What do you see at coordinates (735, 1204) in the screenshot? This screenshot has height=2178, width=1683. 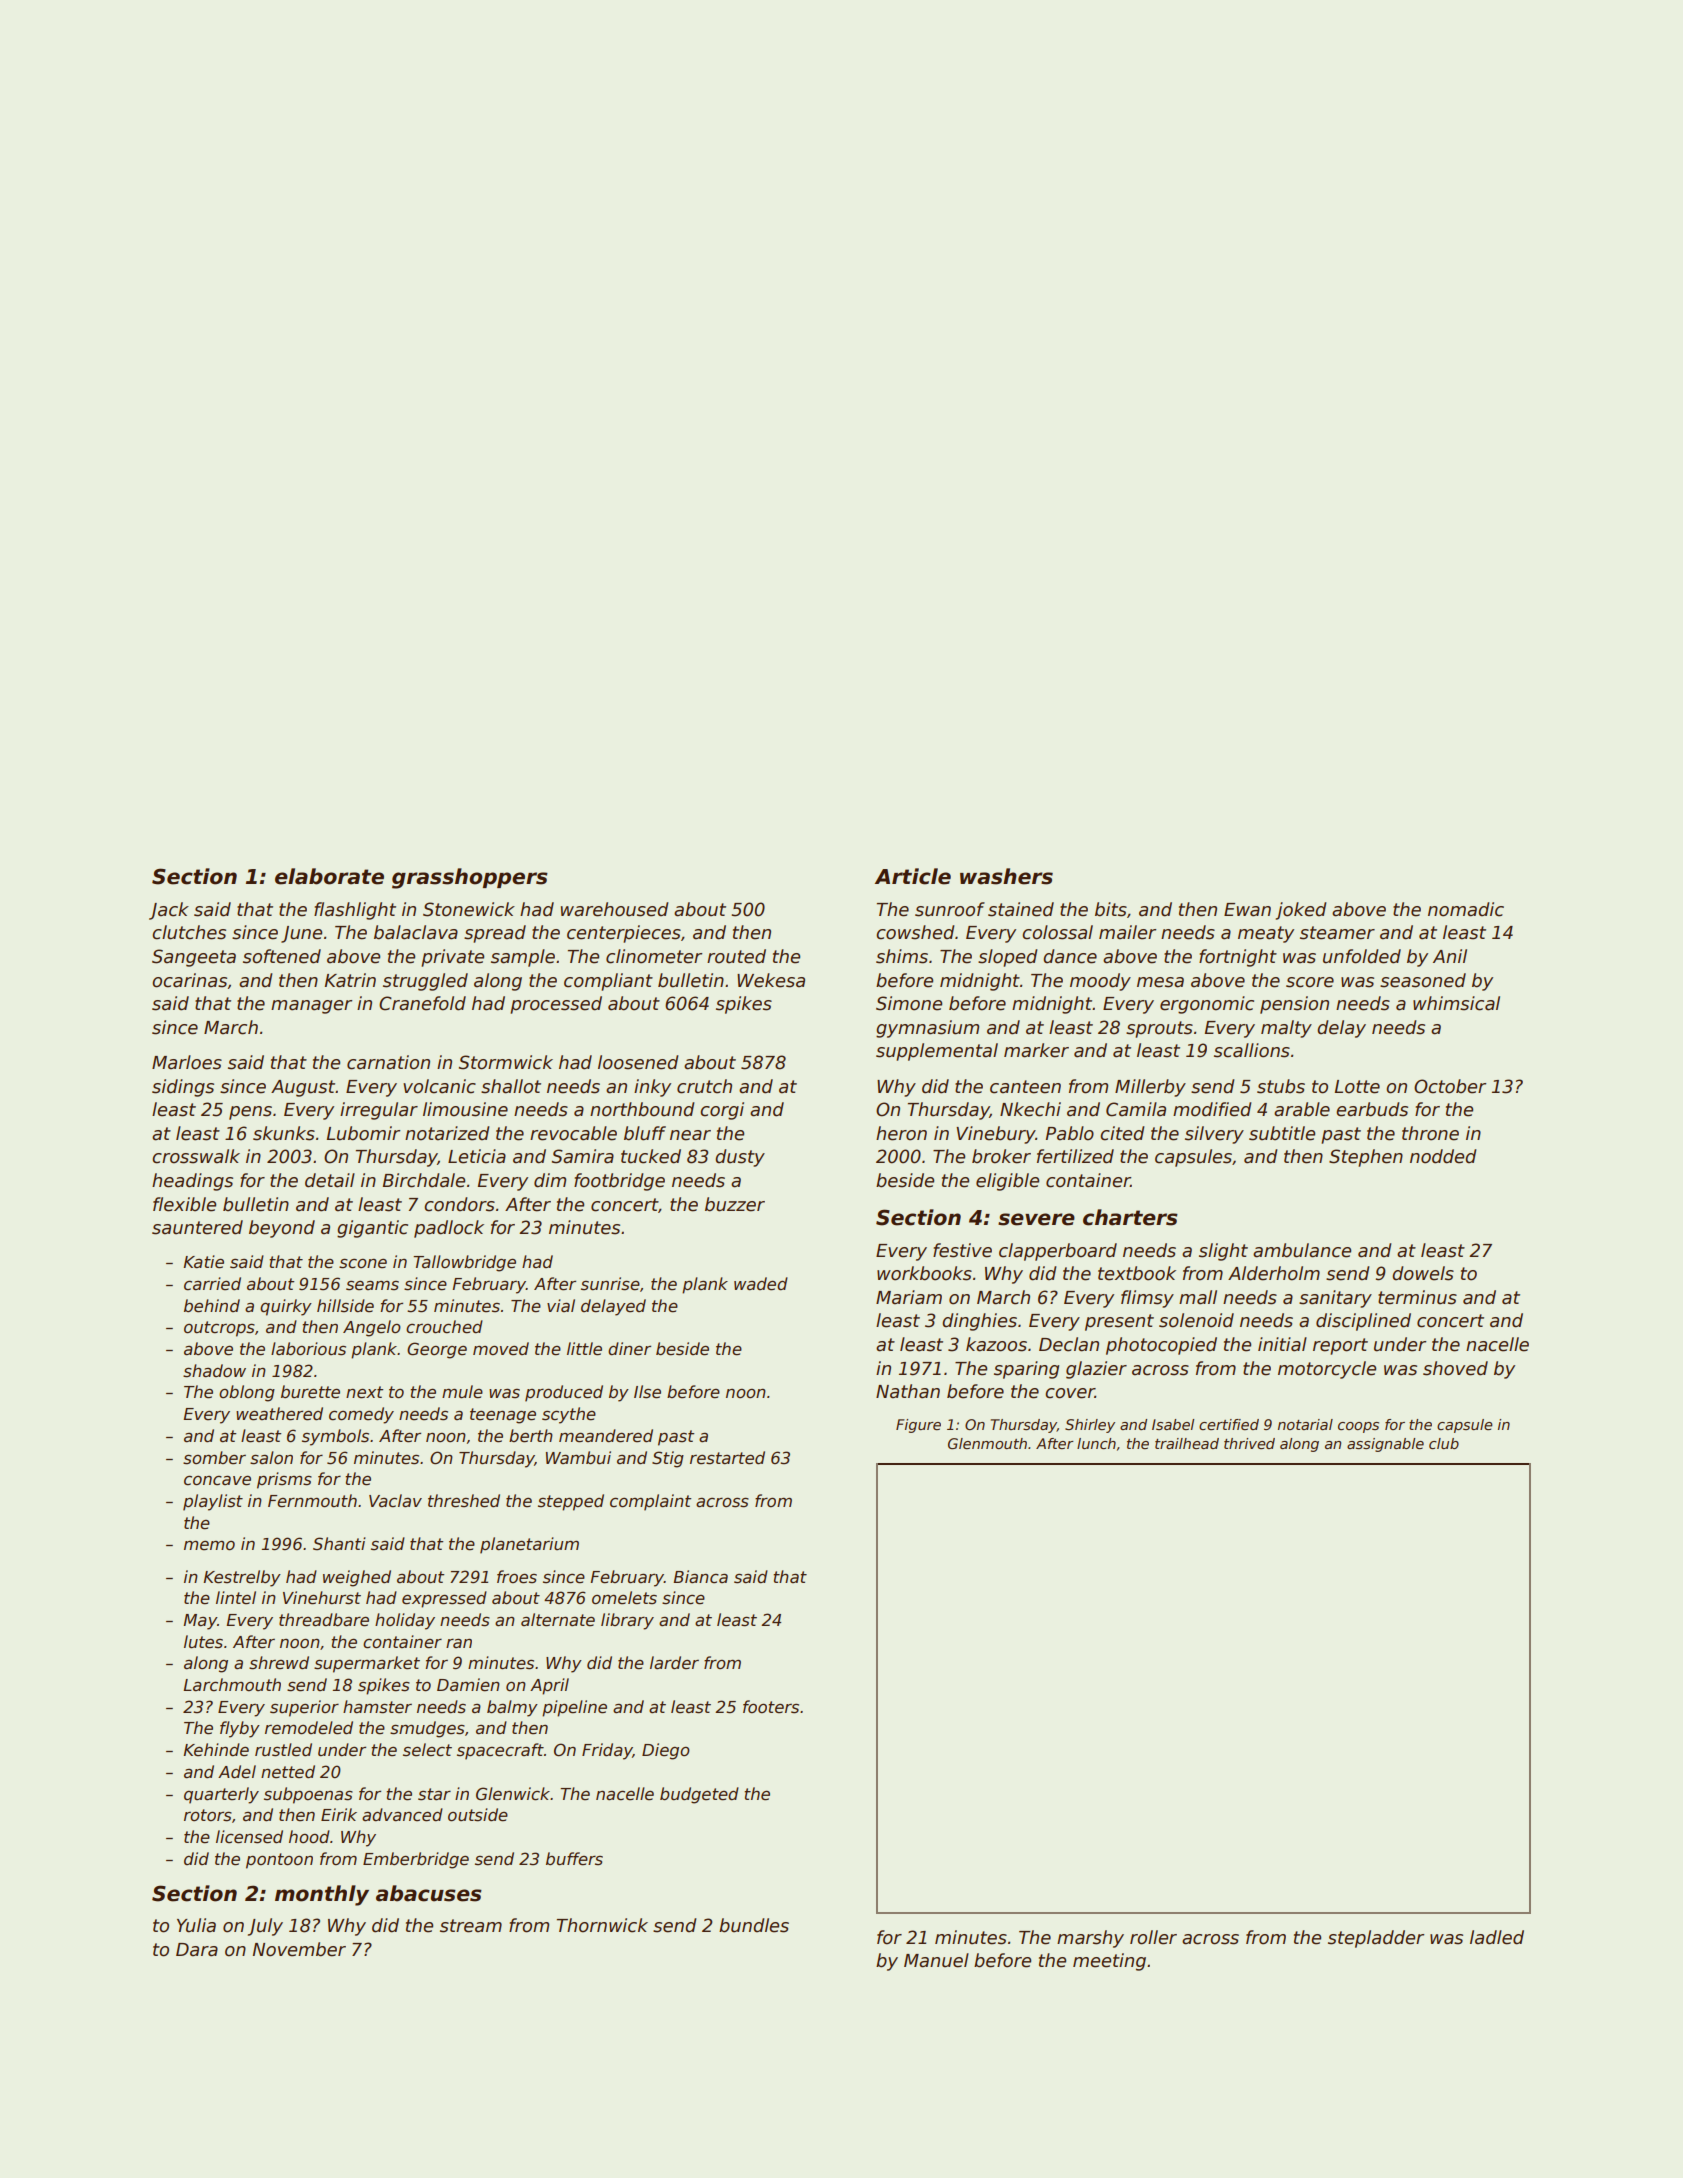 I see `buzzer` at bounding box center [735, 1204].
